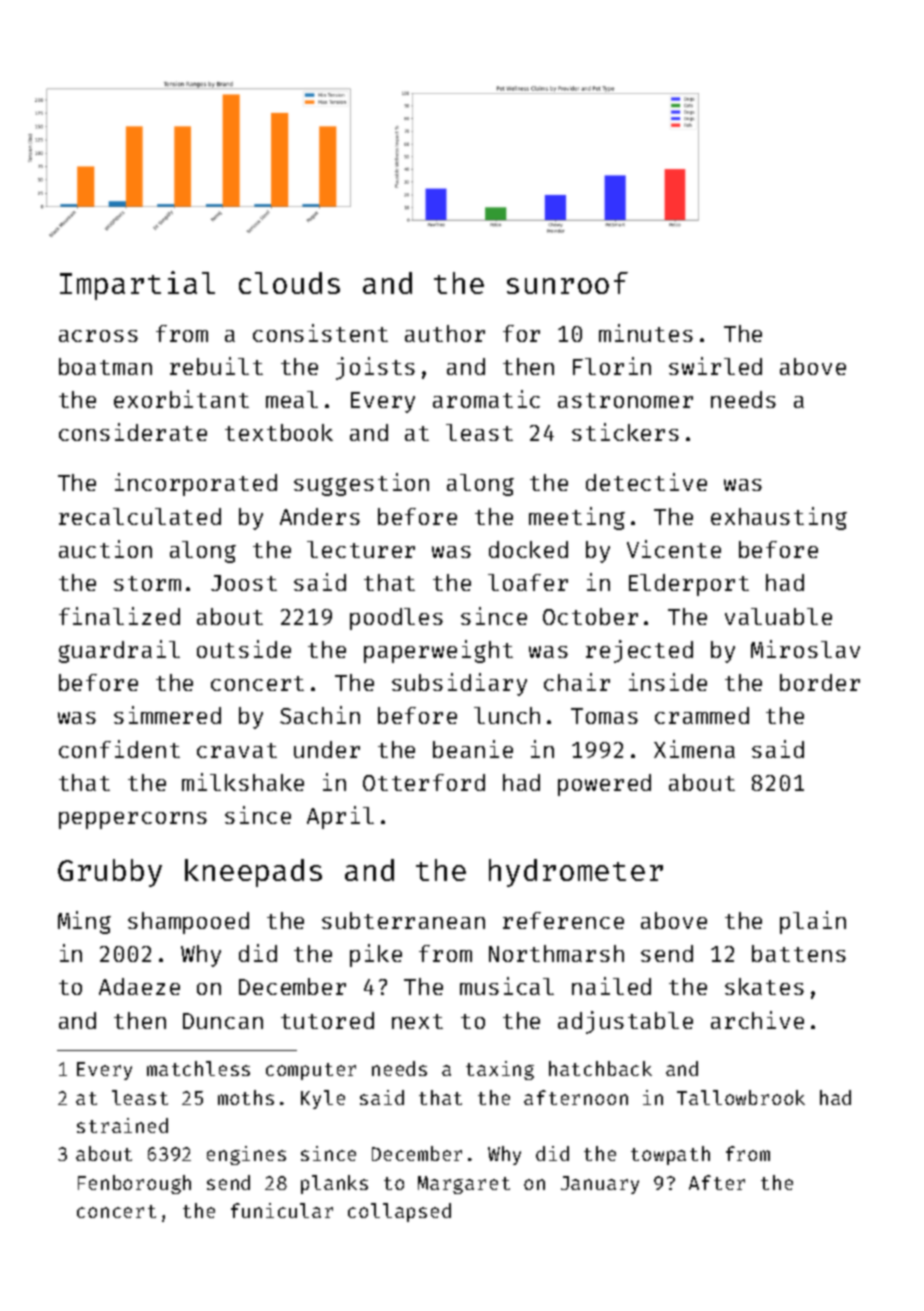 The image size is (924, 1311). Describe the element at coordinates (473, 749) in the document. I see `beanie` at that location.
